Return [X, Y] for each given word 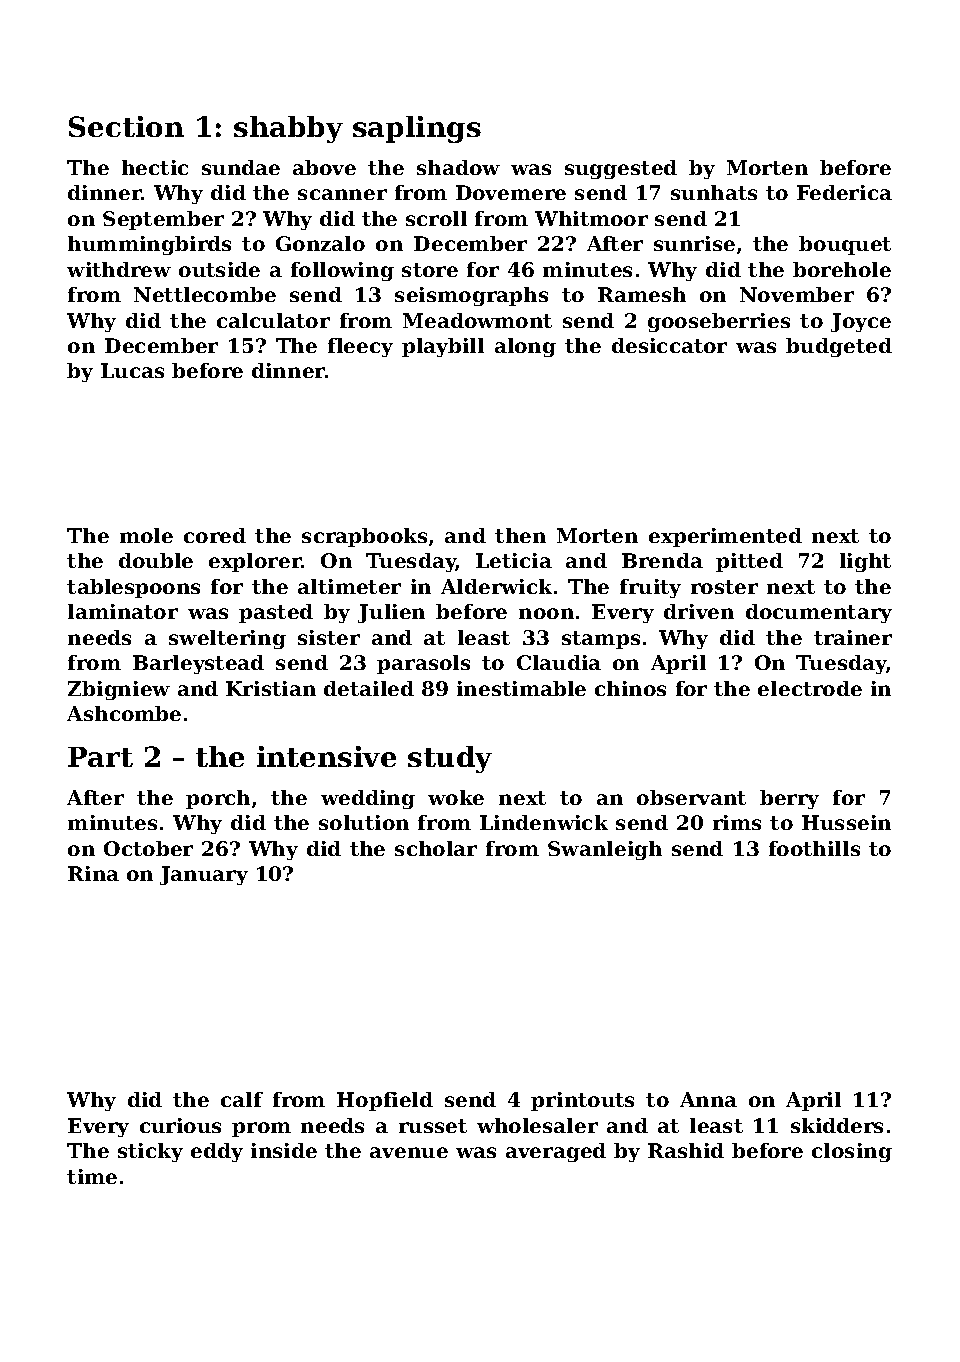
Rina [93, 873]
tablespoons [133, 588]
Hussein [846, 822]
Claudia [559, 662]
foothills [814, 848]
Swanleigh [605, 850]
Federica [844, 192]
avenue [409, 1152]
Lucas [132, 370]
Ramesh [642, 294]
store [430, 270]
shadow [458, 167]
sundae [241, 167]
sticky [150, 1152]
